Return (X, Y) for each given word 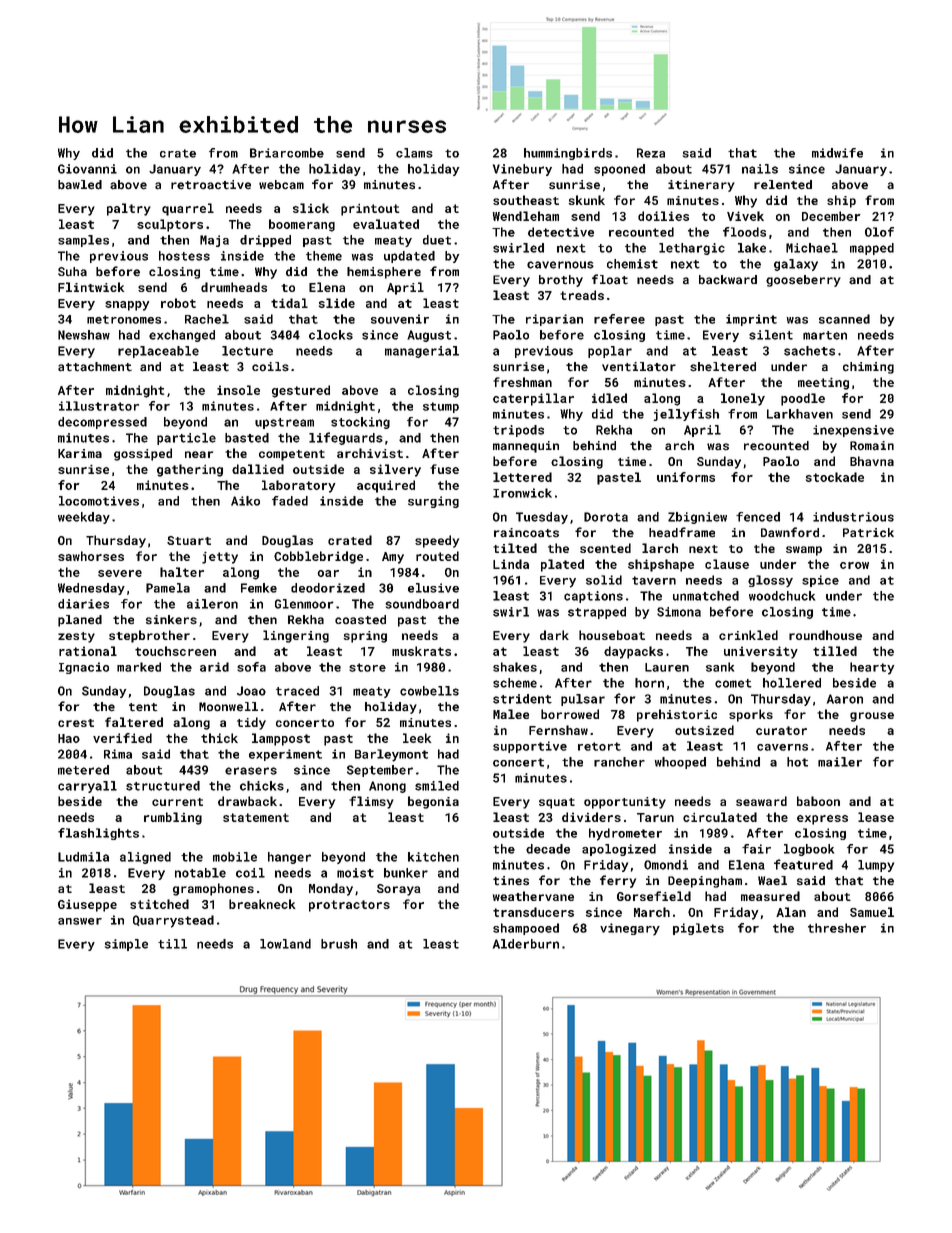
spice (820, 581)
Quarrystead (173, 921)
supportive (530, 747)
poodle (803, 399)
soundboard (422, 604)
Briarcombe (287, 153)
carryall (87, 787)
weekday (84, 518)
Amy (393, 558)
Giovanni (87, 169)
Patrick (868, 533)
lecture (247, 351)
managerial (422, 352)
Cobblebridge (318, 557)
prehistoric (677, 715)
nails (760, 169)
